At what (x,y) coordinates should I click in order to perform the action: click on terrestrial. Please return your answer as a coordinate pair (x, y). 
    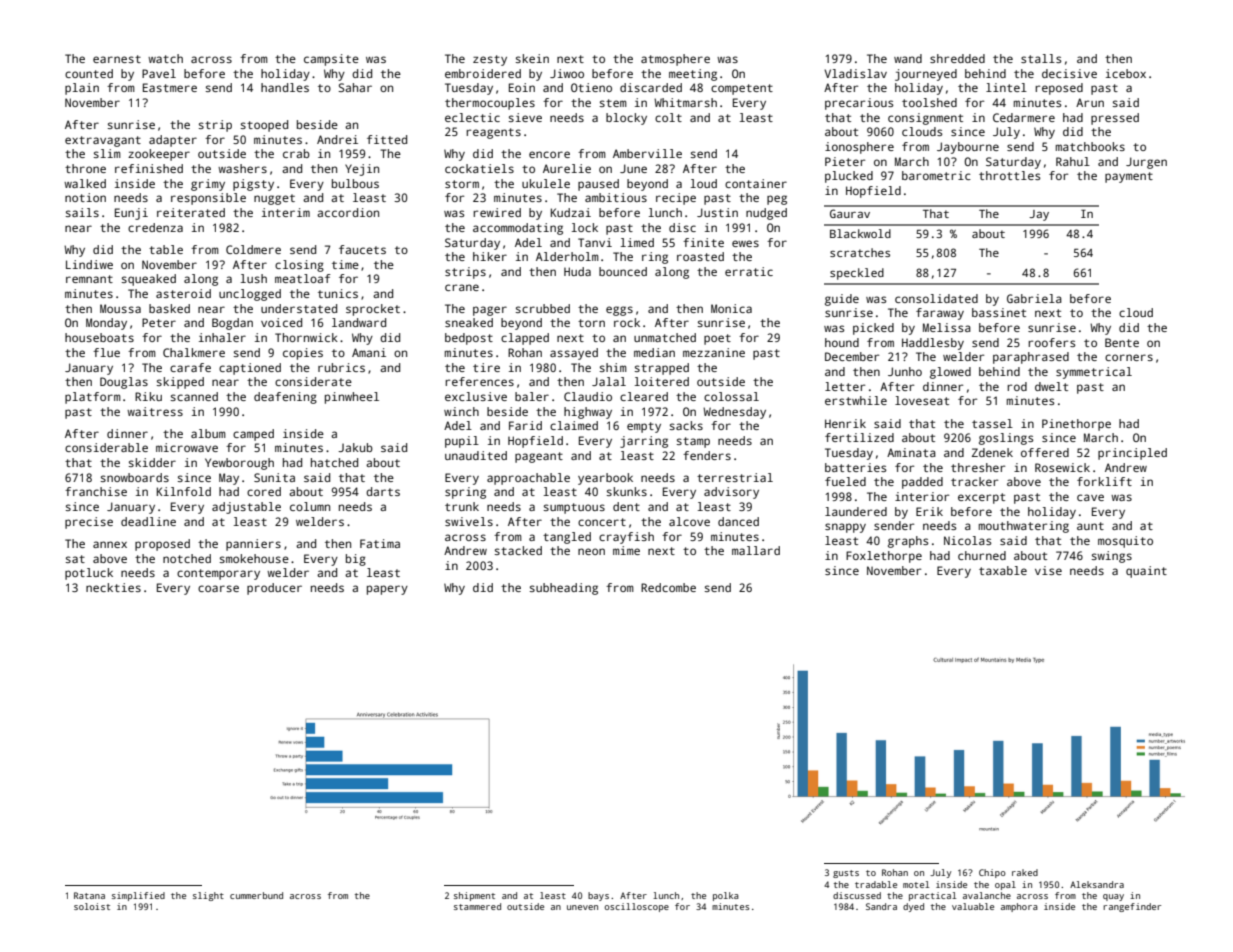
    Looking at the image, I should click on (735, 477).
